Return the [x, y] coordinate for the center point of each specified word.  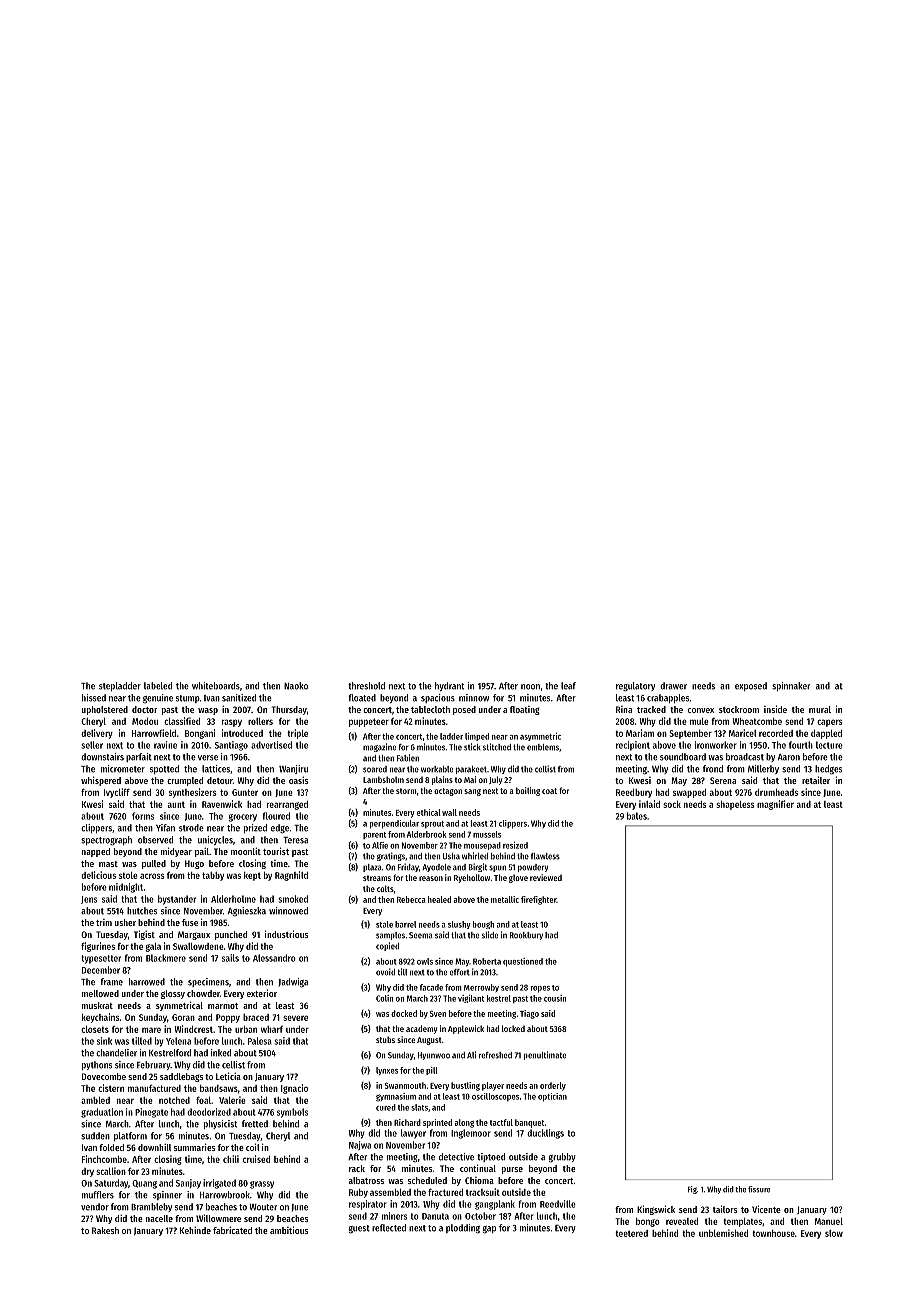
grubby [562, 1158]
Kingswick [656, 1210]
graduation [102, 1113]
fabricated [232, 1230]
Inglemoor [471, 1134]
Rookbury [526, 936]
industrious [286, 934]
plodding [463, 1229]
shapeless [735, 805]
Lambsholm [383, 779]
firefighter [539, 900]
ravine [165, 745]
